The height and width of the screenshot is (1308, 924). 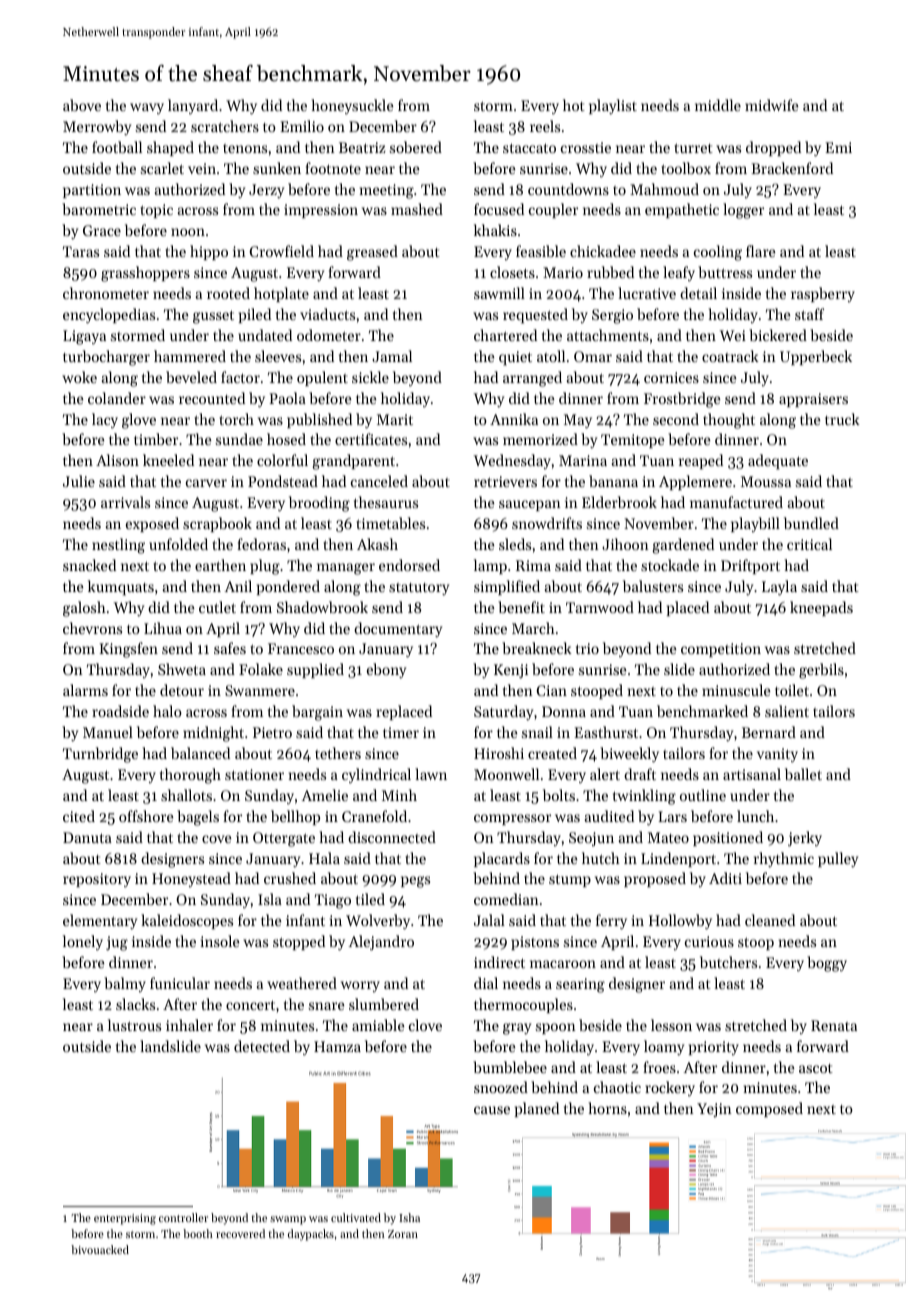 What do you see at coordinates (813, 400) in the screenshot?
I see `appraisers` at bounding box center [813, 400].
